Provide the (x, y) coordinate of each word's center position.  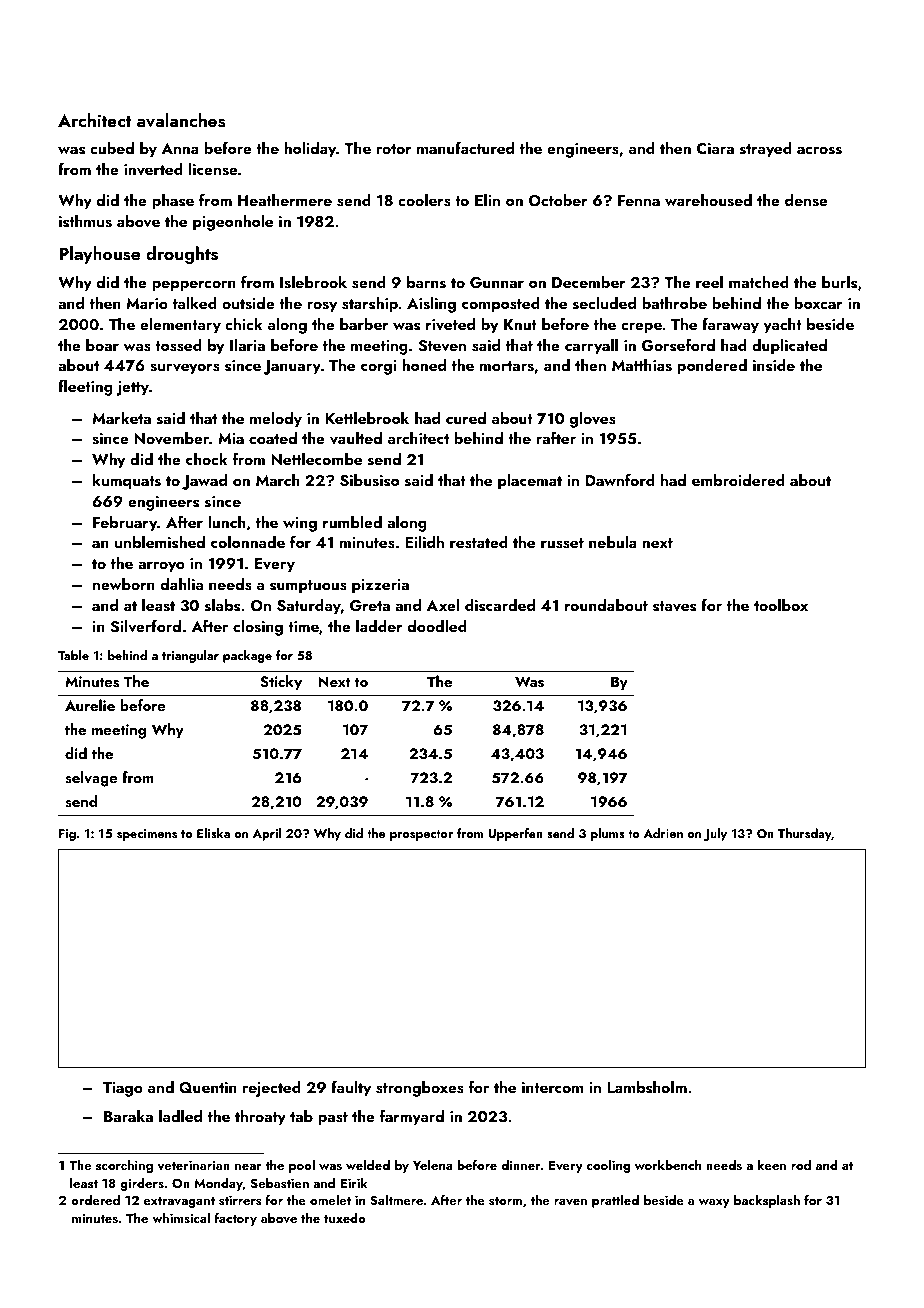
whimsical (181, 1218)
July (715, 834)
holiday (310, 150)
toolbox (781, 605)
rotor (394, 149)
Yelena (433, 1165)
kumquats (127, 482)
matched (759, 282)
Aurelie (90, 705)
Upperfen (515, 834)
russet (562, 543)
